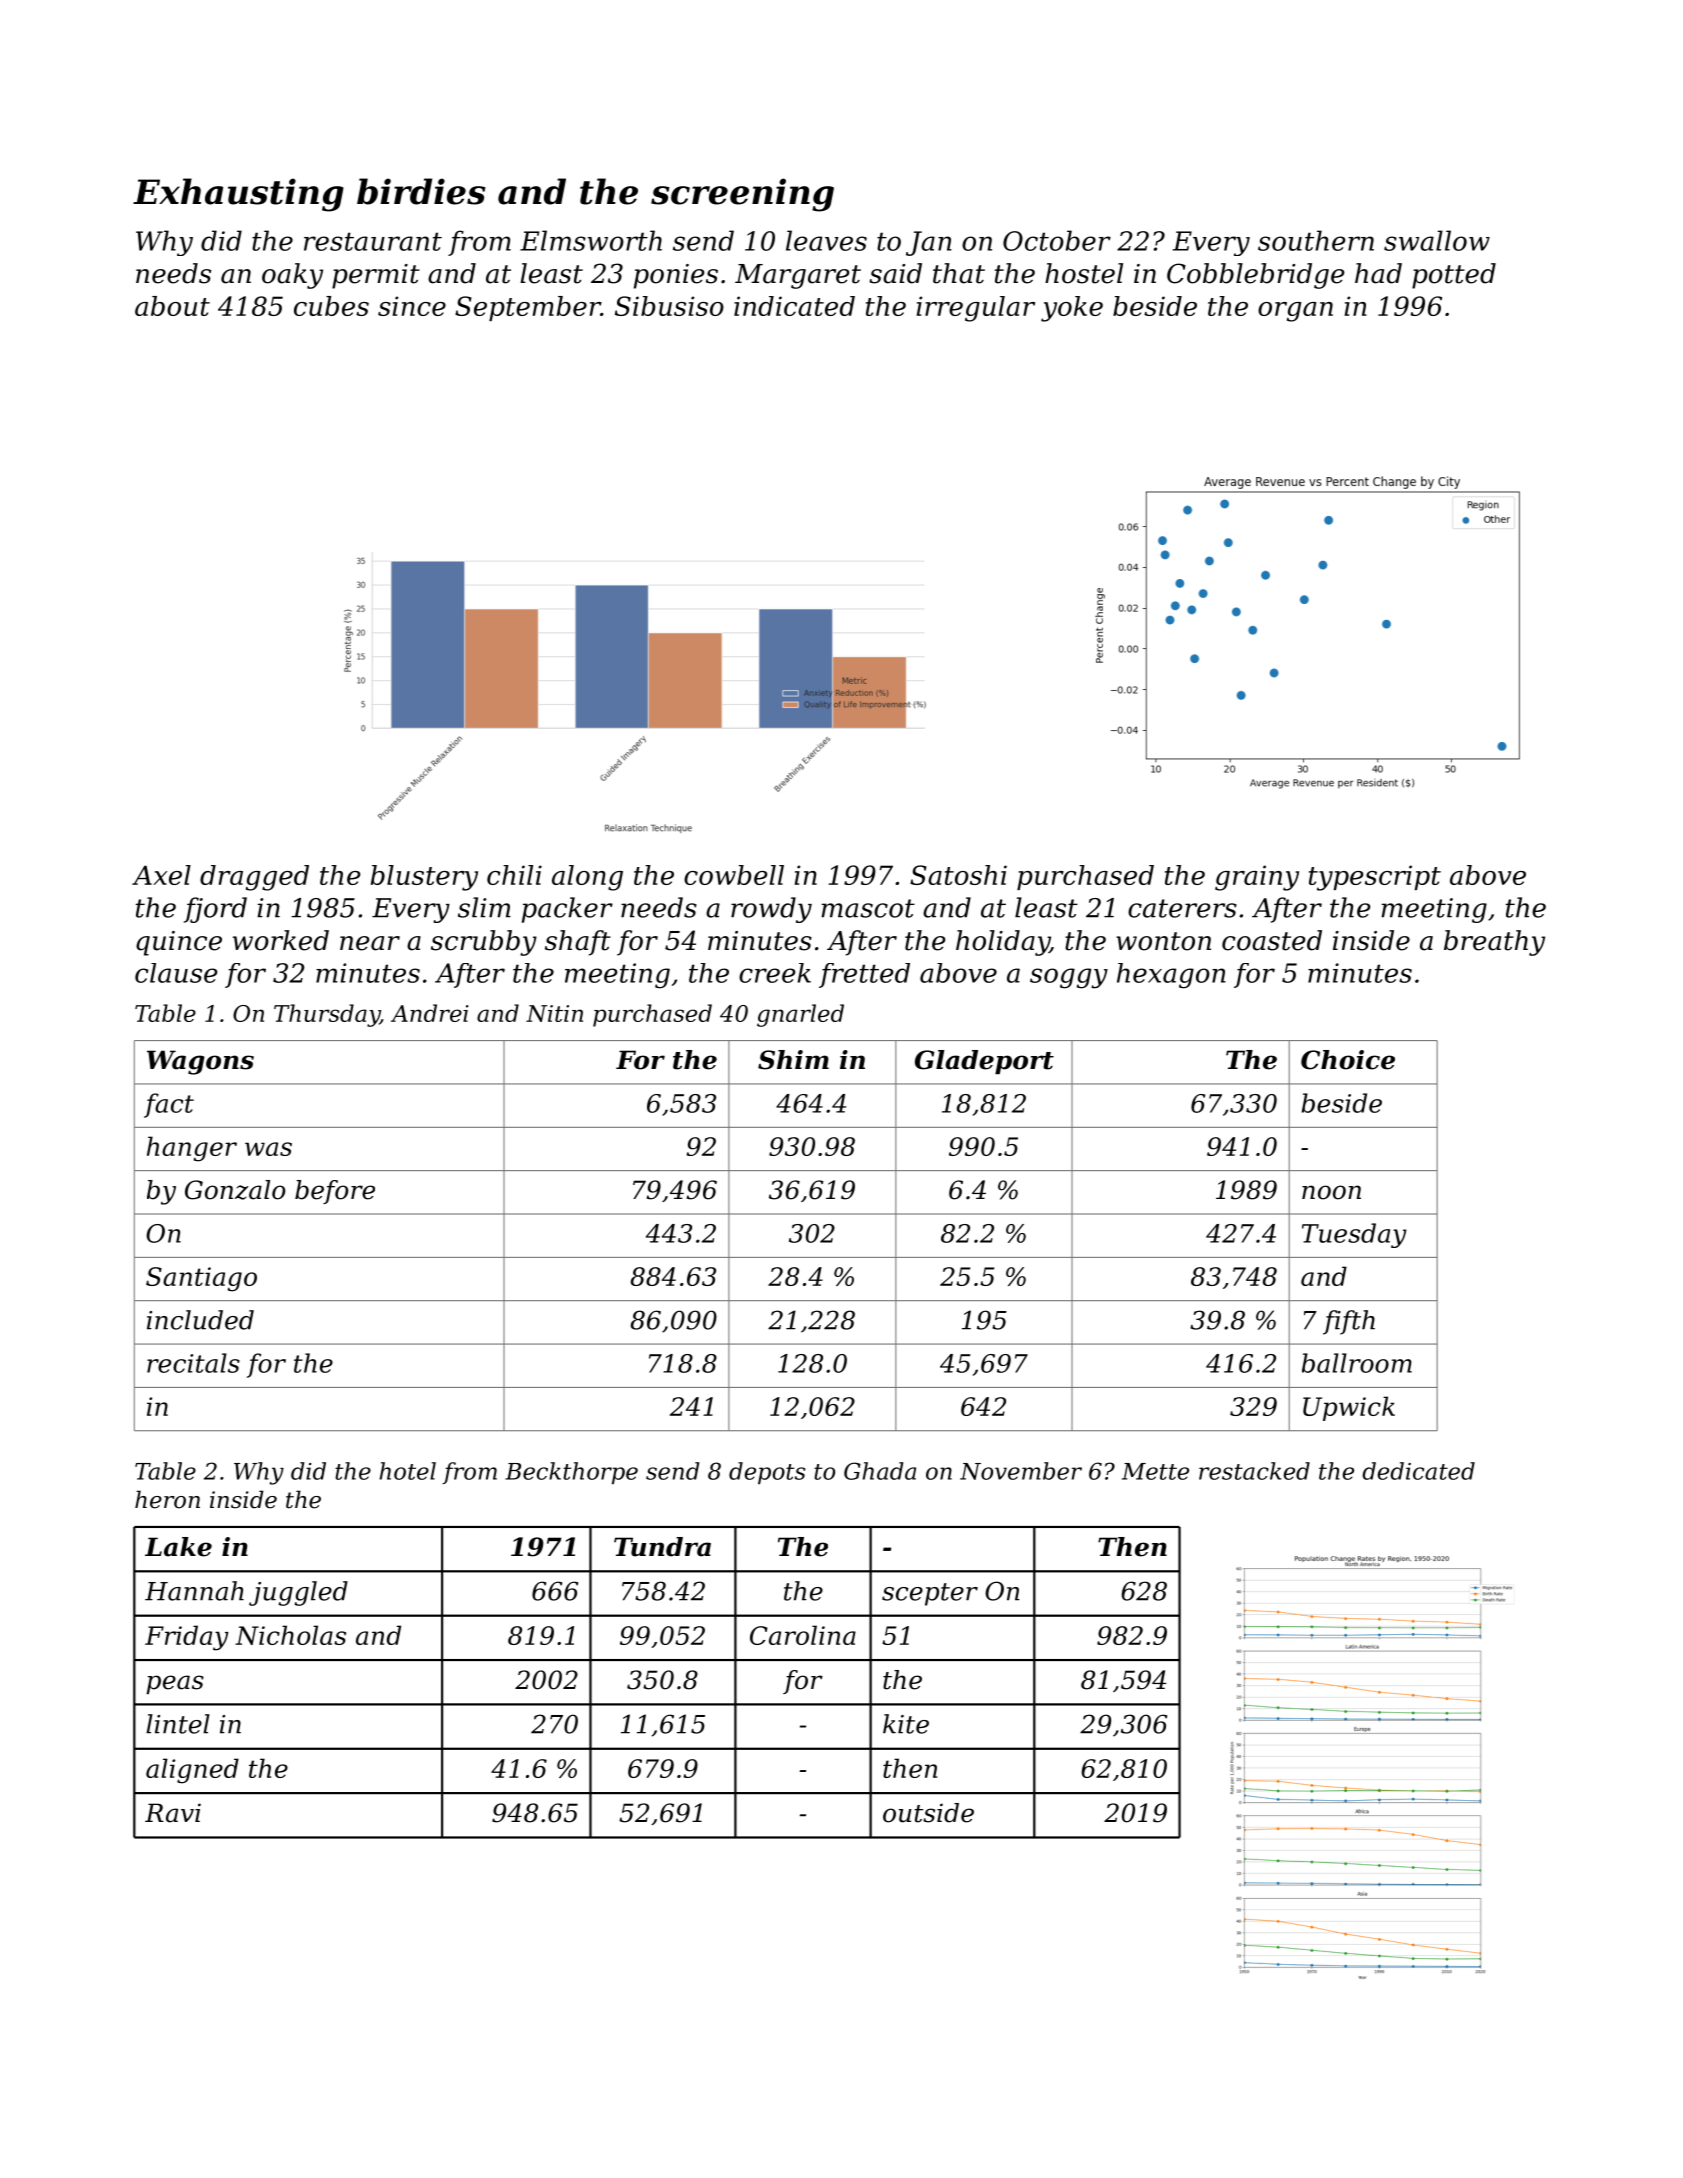 Image resolution: width=1683 pixels, height=2178 pixels. What do you see at coordinates (1375, 878) in the screenshot?
I see `typescript` at bounding box center [1375, 878].
